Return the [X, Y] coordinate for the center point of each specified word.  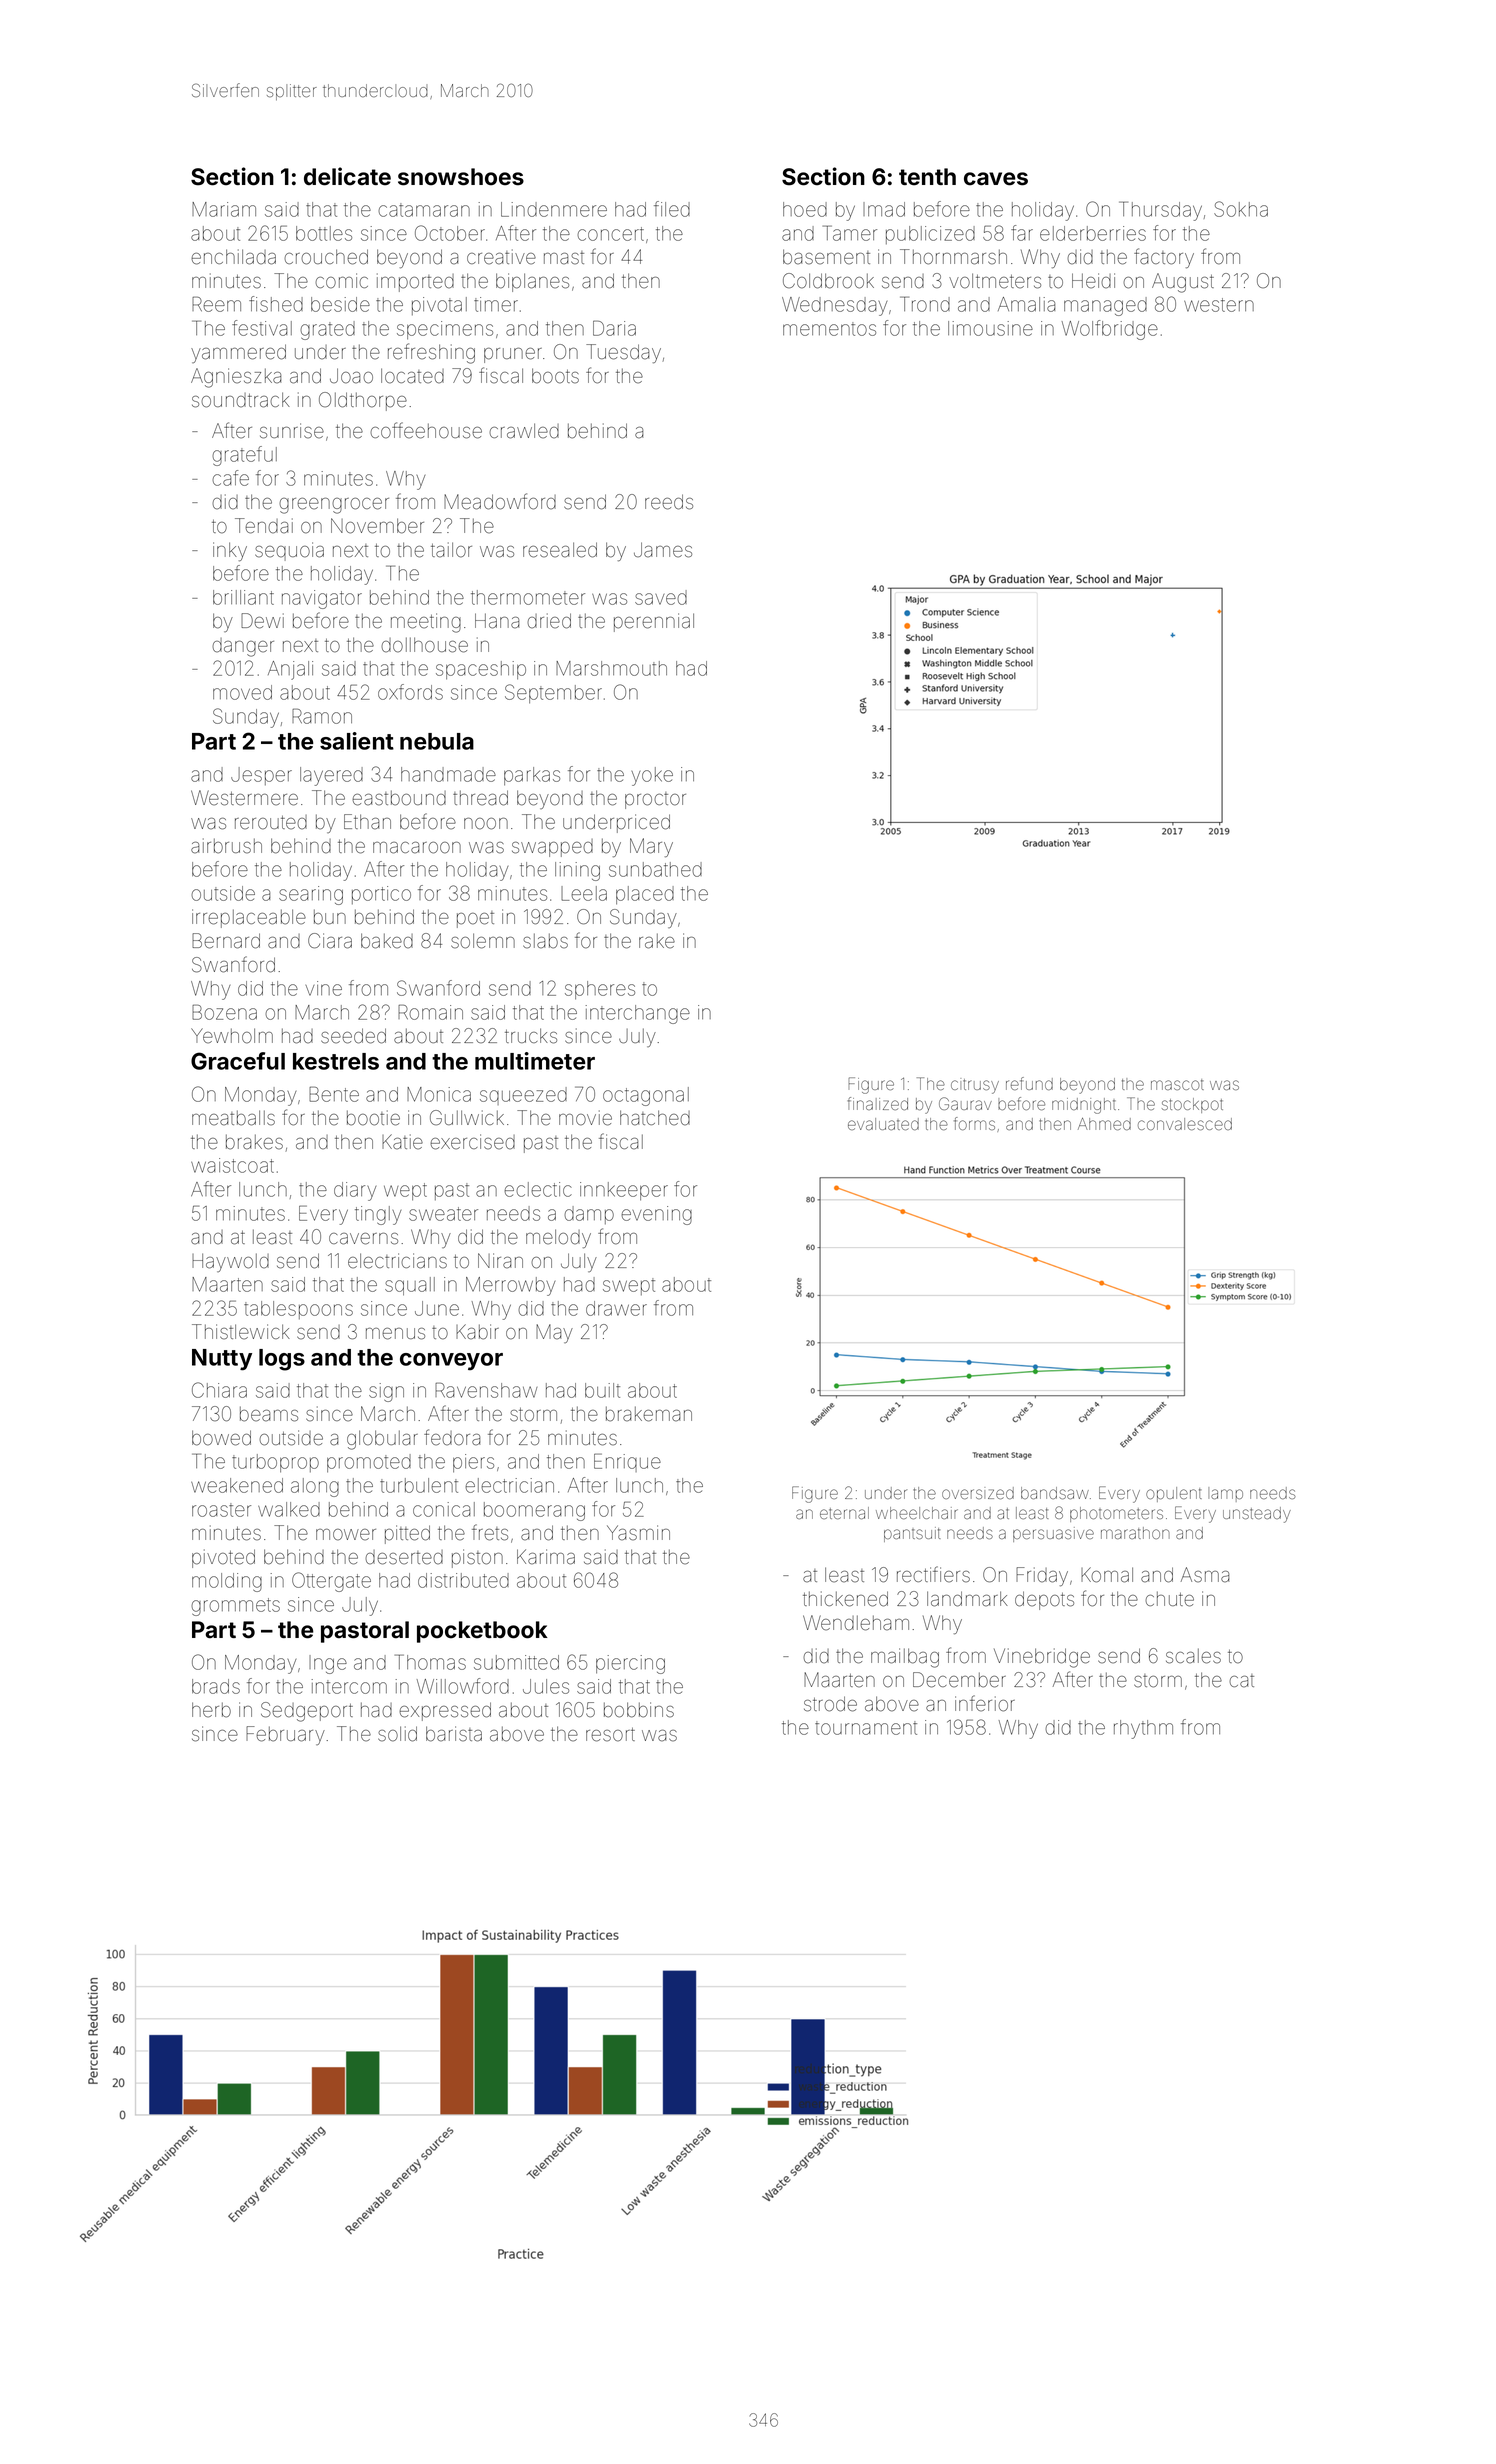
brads [216, 1686]
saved [661, 597]
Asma [1205, 1575]
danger [243, 647]
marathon [1135, 1533]
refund [1029, 1083]
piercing [630, 1664]
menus [395, 1334]
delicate [347, 176]
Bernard [226, 941]
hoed [805, 209]
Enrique [627, 1462]
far [1022, 233]
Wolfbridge [1110, 330]
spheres [600, 990]
